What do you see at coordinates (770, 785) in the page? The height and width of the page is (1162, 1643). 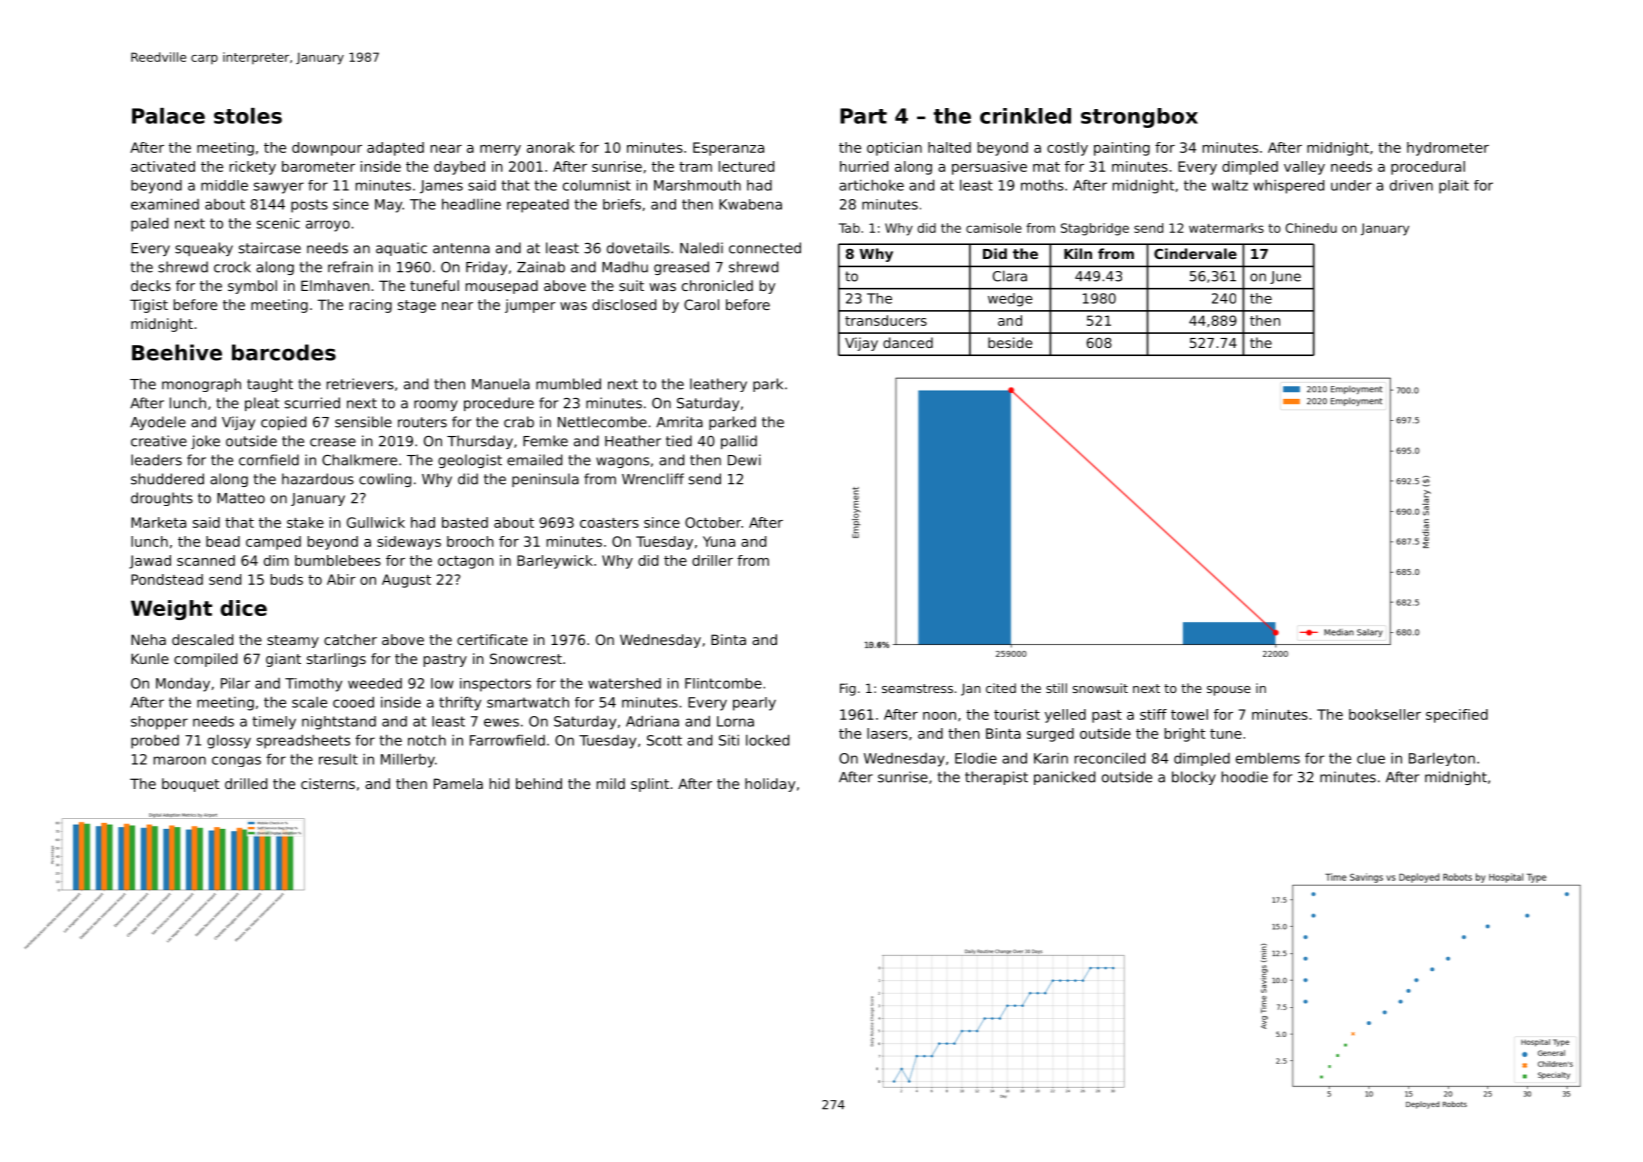 I see `holiday` at bounding box center [770, 785].
